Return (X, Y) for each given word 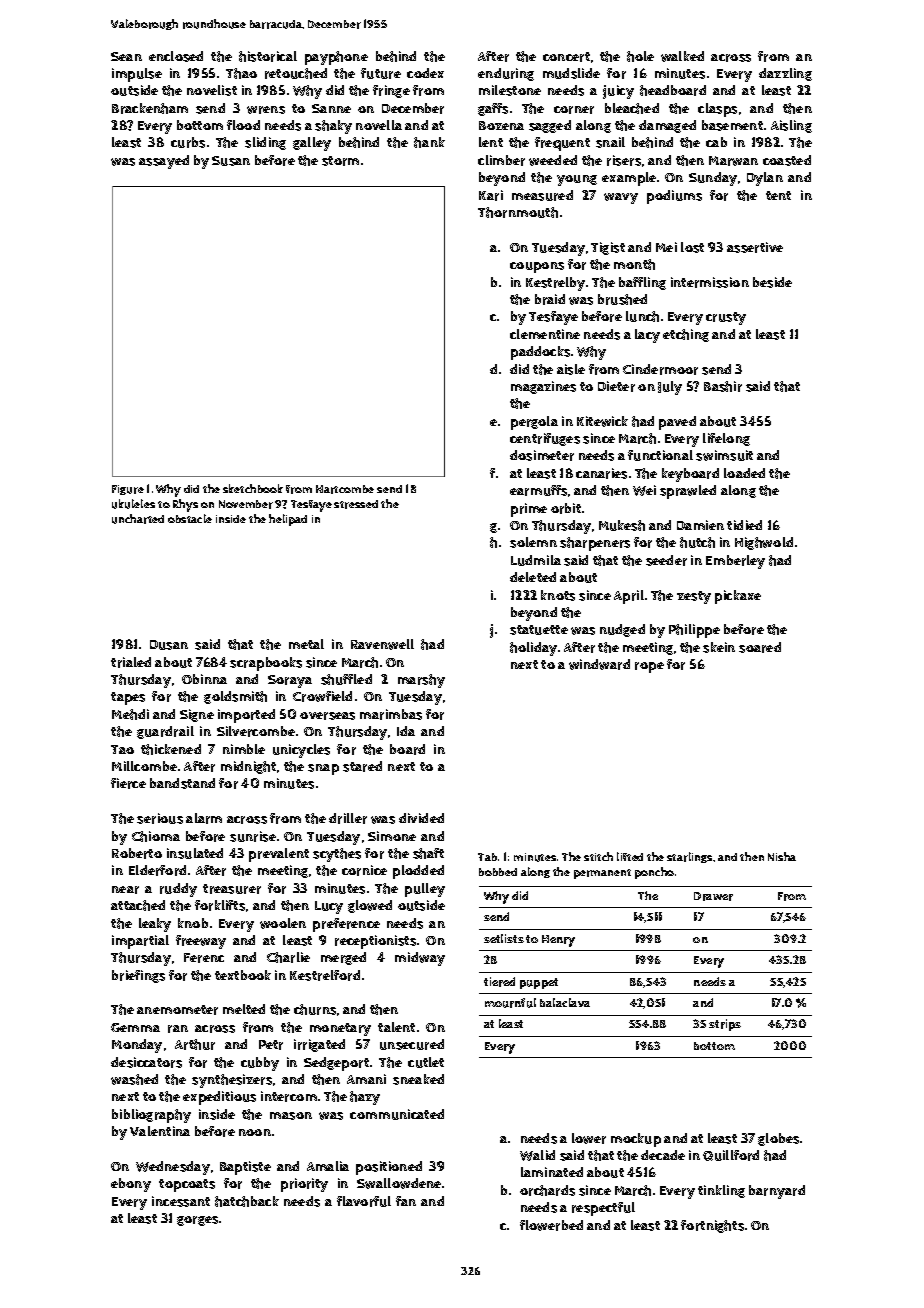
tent (778, 195)
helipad (288, 520)
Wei (644, 490)
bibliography (151, 1116)
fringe (391, 91)
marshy (421, 681)
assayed (164, 162)
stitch (598, 856)
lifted (630, 856)
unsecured (412, 1044)
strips (725, 1025)
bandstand (182, 783)
